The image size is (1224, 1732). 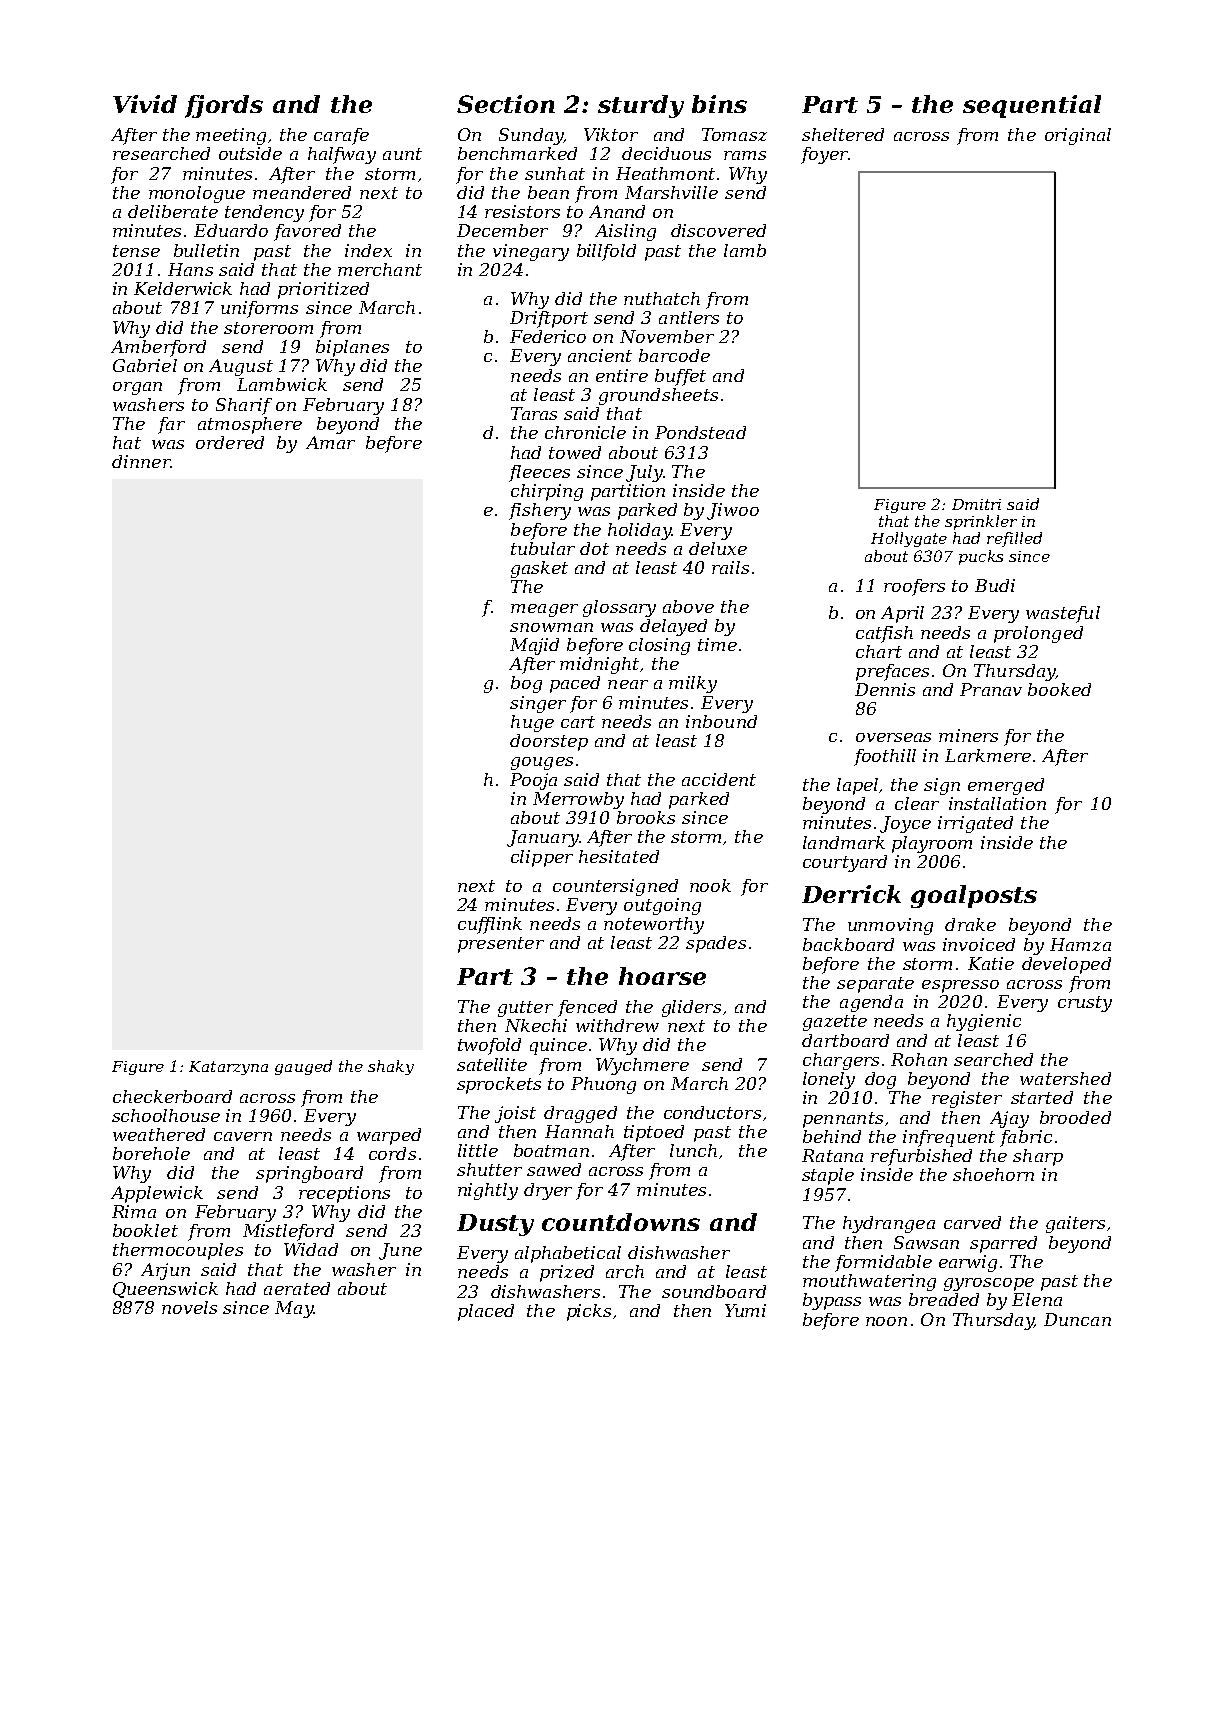 What do you see at coordinates (671, 192) in the screenshot?
I see `Marshville` at bounding box center [671, 192].
